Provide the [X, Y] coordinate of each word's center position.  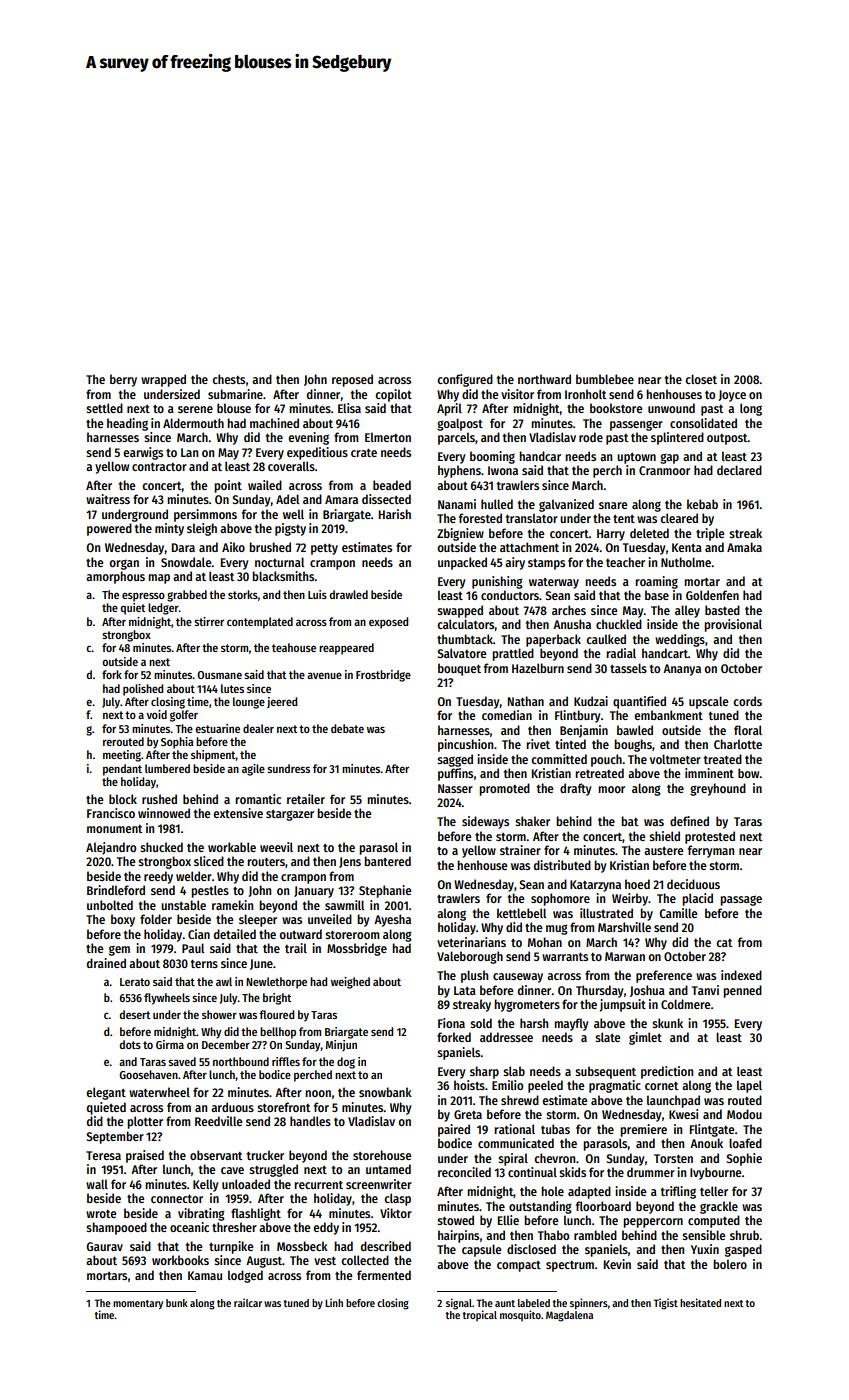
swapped [460, 611]
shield [664, 836]
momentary [138, 1304]
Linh [334, 1302]
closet [701, 379]
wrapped [163, 380]
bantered [387, 861]
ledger [163, 609]
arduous [232, 1107]
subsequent [605, 1072]
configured [465, 380]
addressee [506, 1037]
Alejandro [111, 848]
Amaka [744, 547]
